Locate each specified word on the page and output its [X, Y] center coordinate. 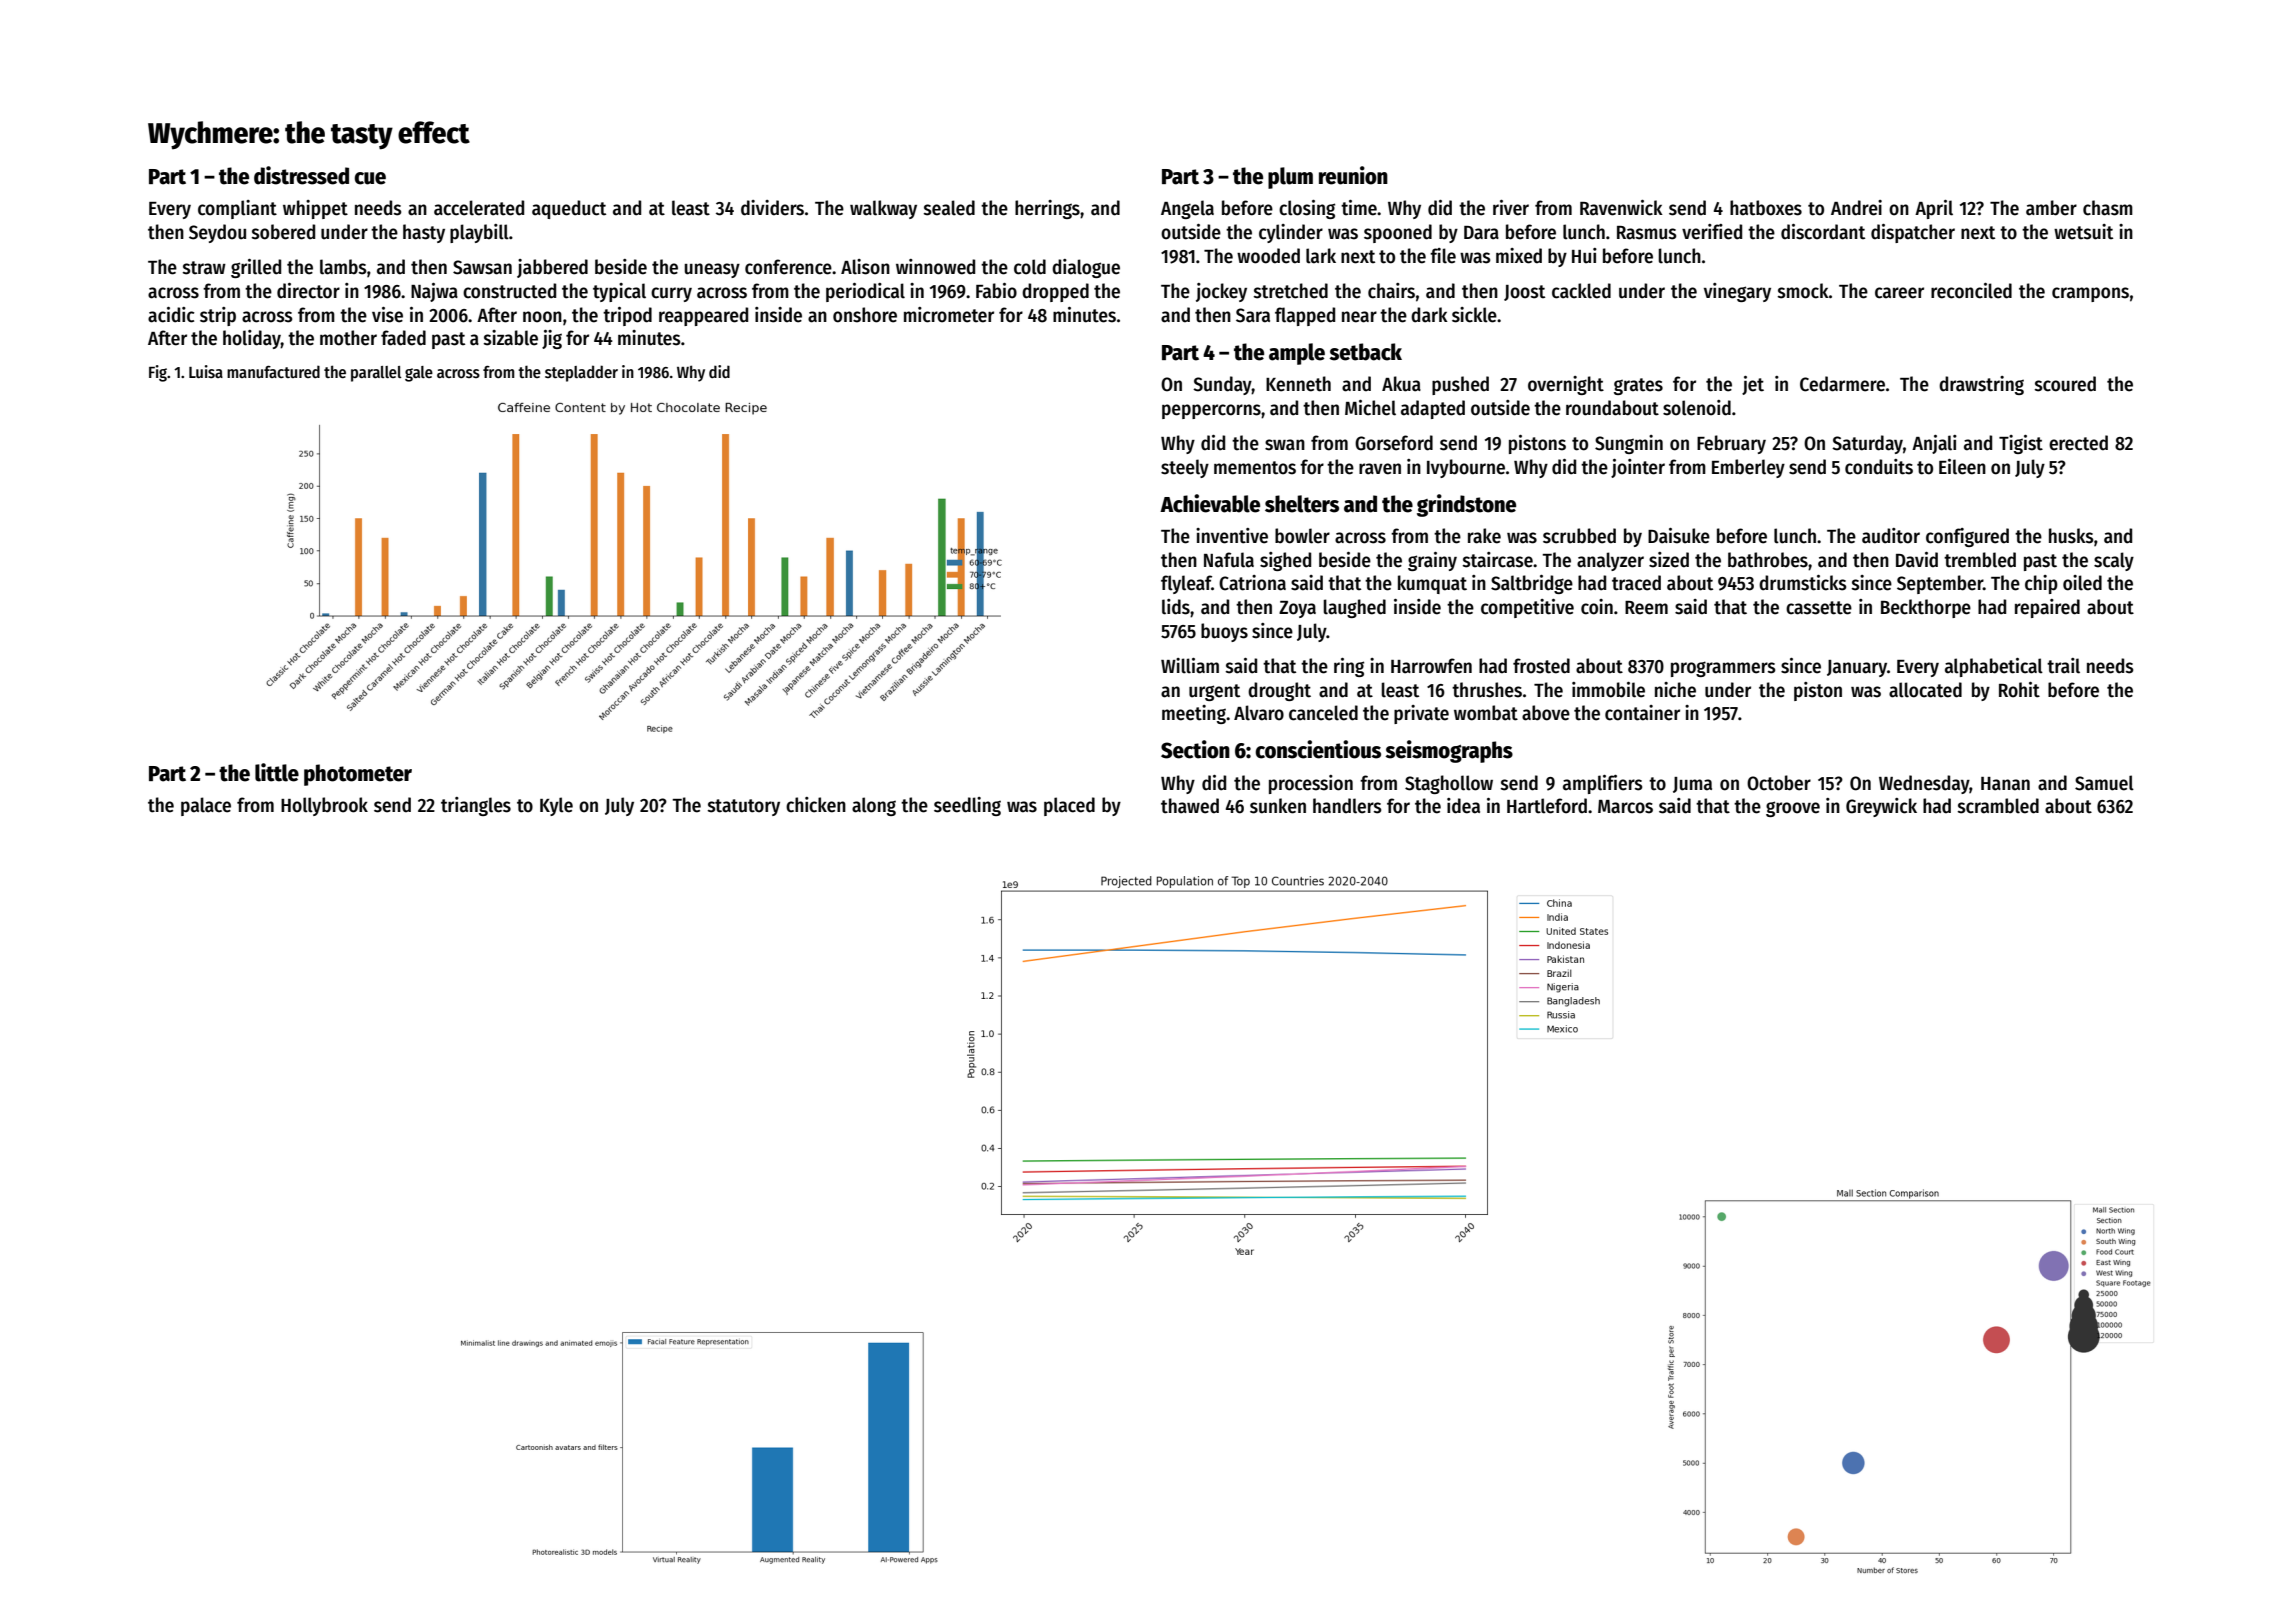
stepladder [581, 373]
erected [2078, 443]
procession [1311, 784]
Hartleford [1547, 806]
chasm [2108, 208]
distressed [301, 175]
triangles [476, 806]
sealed [949, 208]
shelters [1302, 504]
